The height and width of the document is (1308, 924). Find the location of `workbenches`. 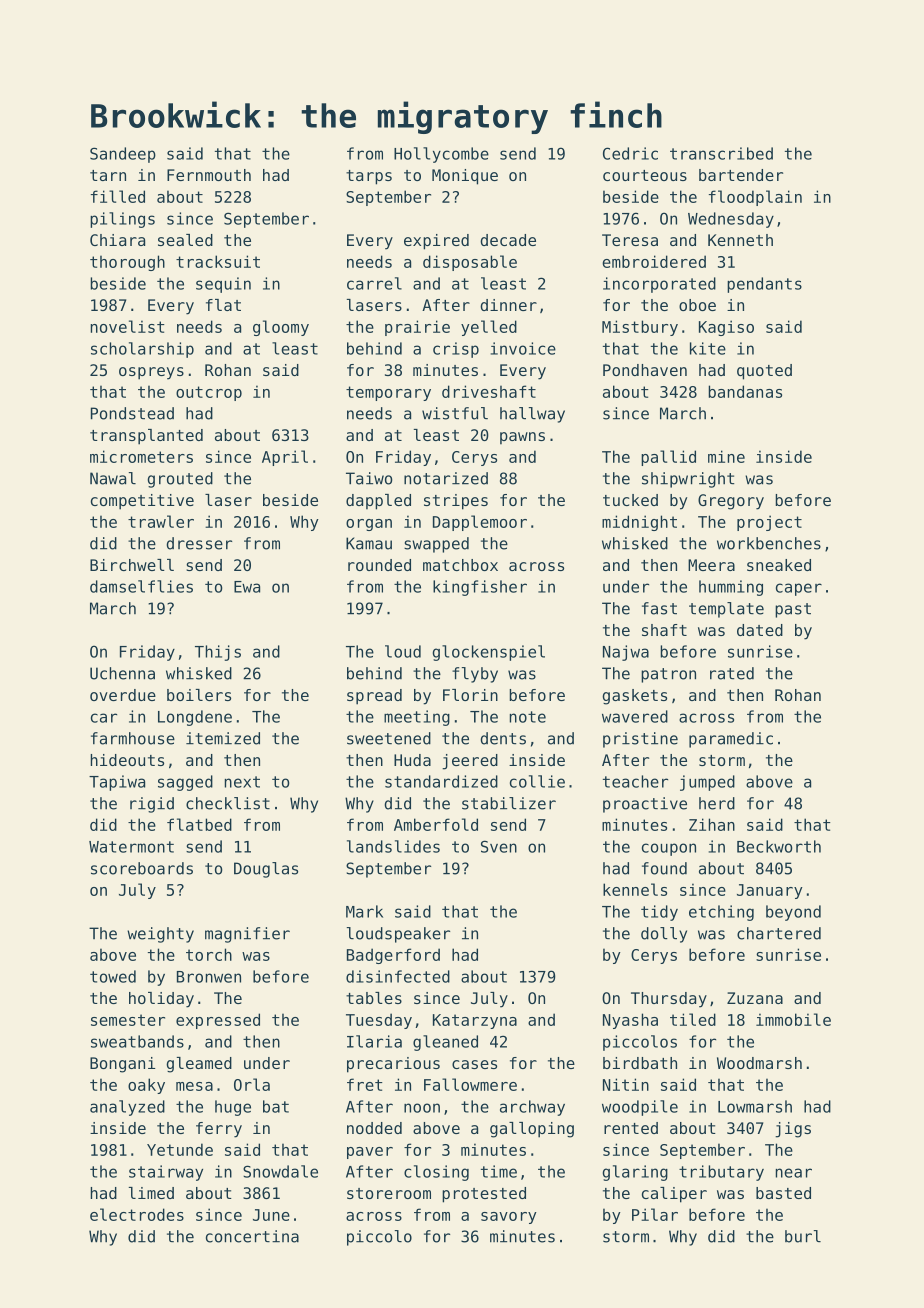

workbenches is located at coordinates (769, 543).
